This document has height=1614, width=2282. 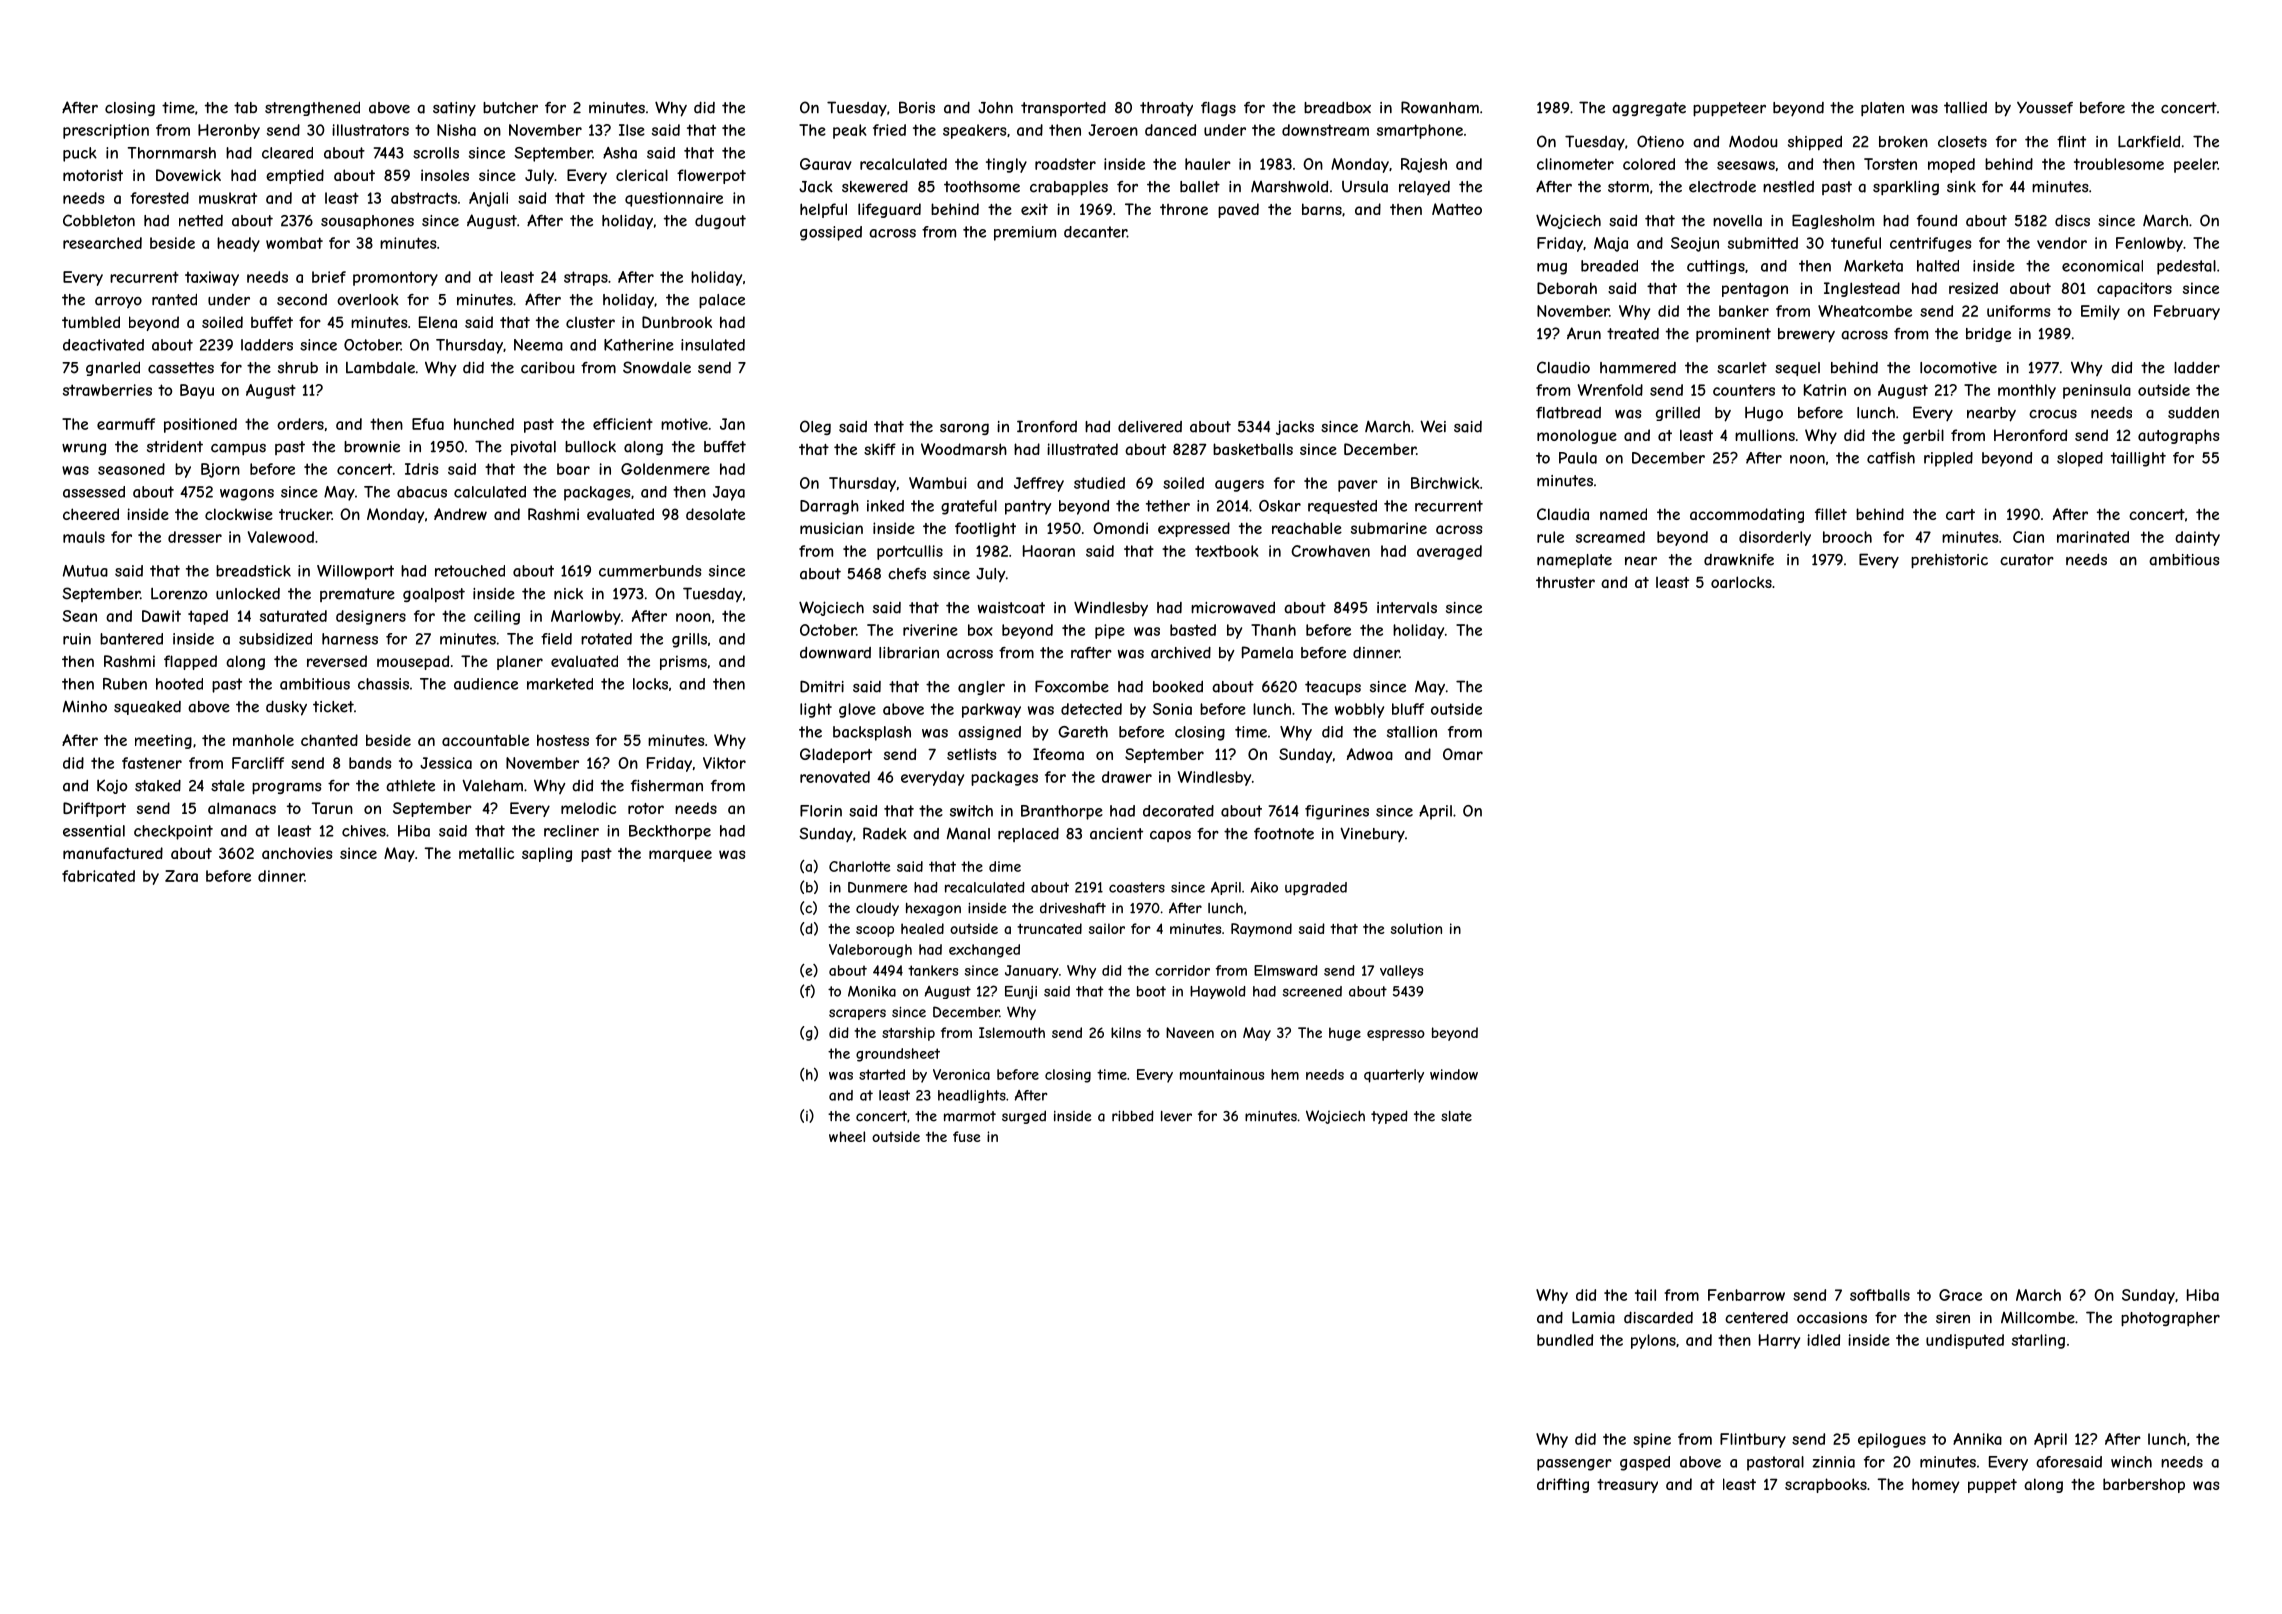 I want to click on flapped, so click(x=190, y=662).
